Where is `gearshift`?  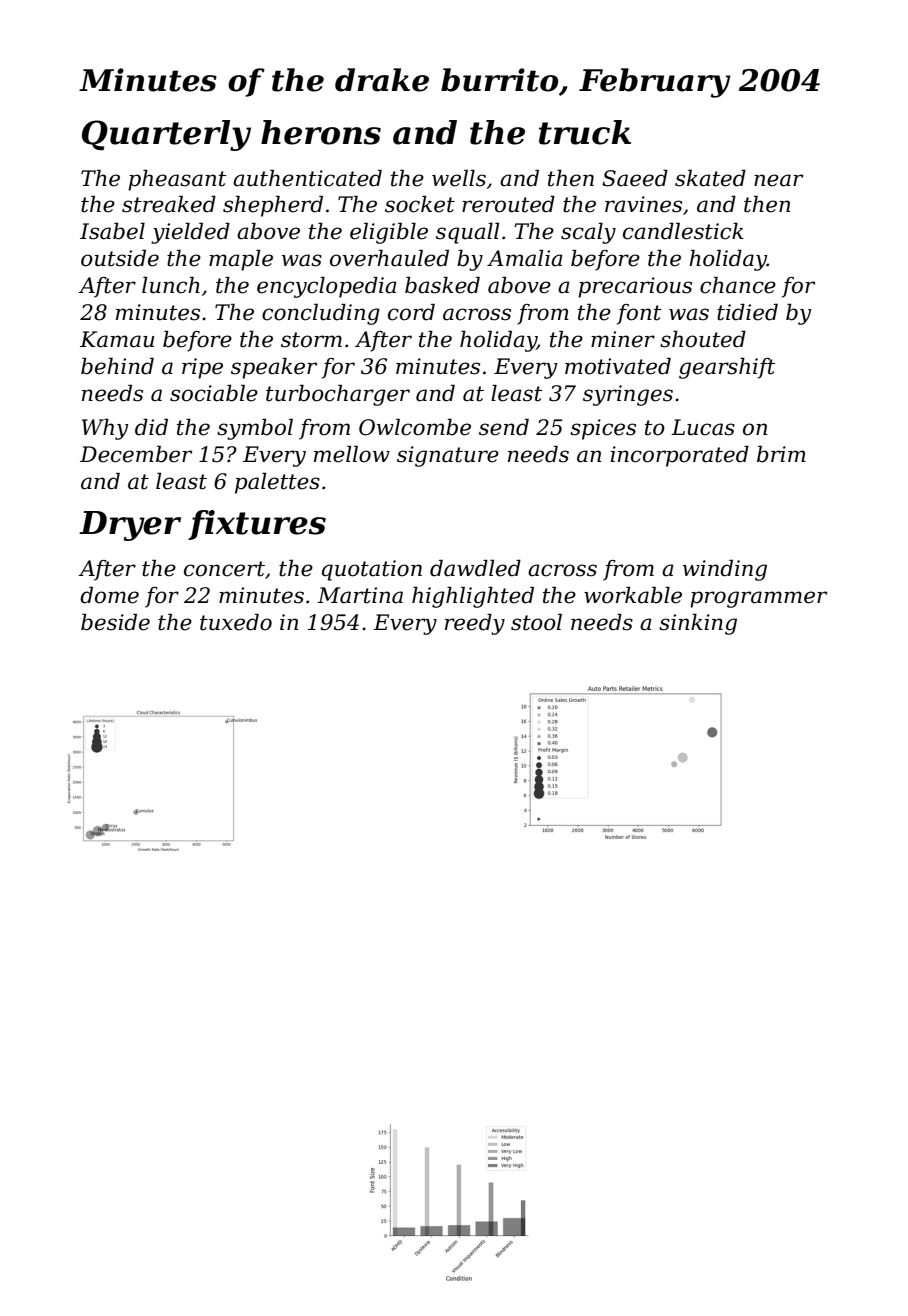
gearshift is located at coordinates (727, 368).
